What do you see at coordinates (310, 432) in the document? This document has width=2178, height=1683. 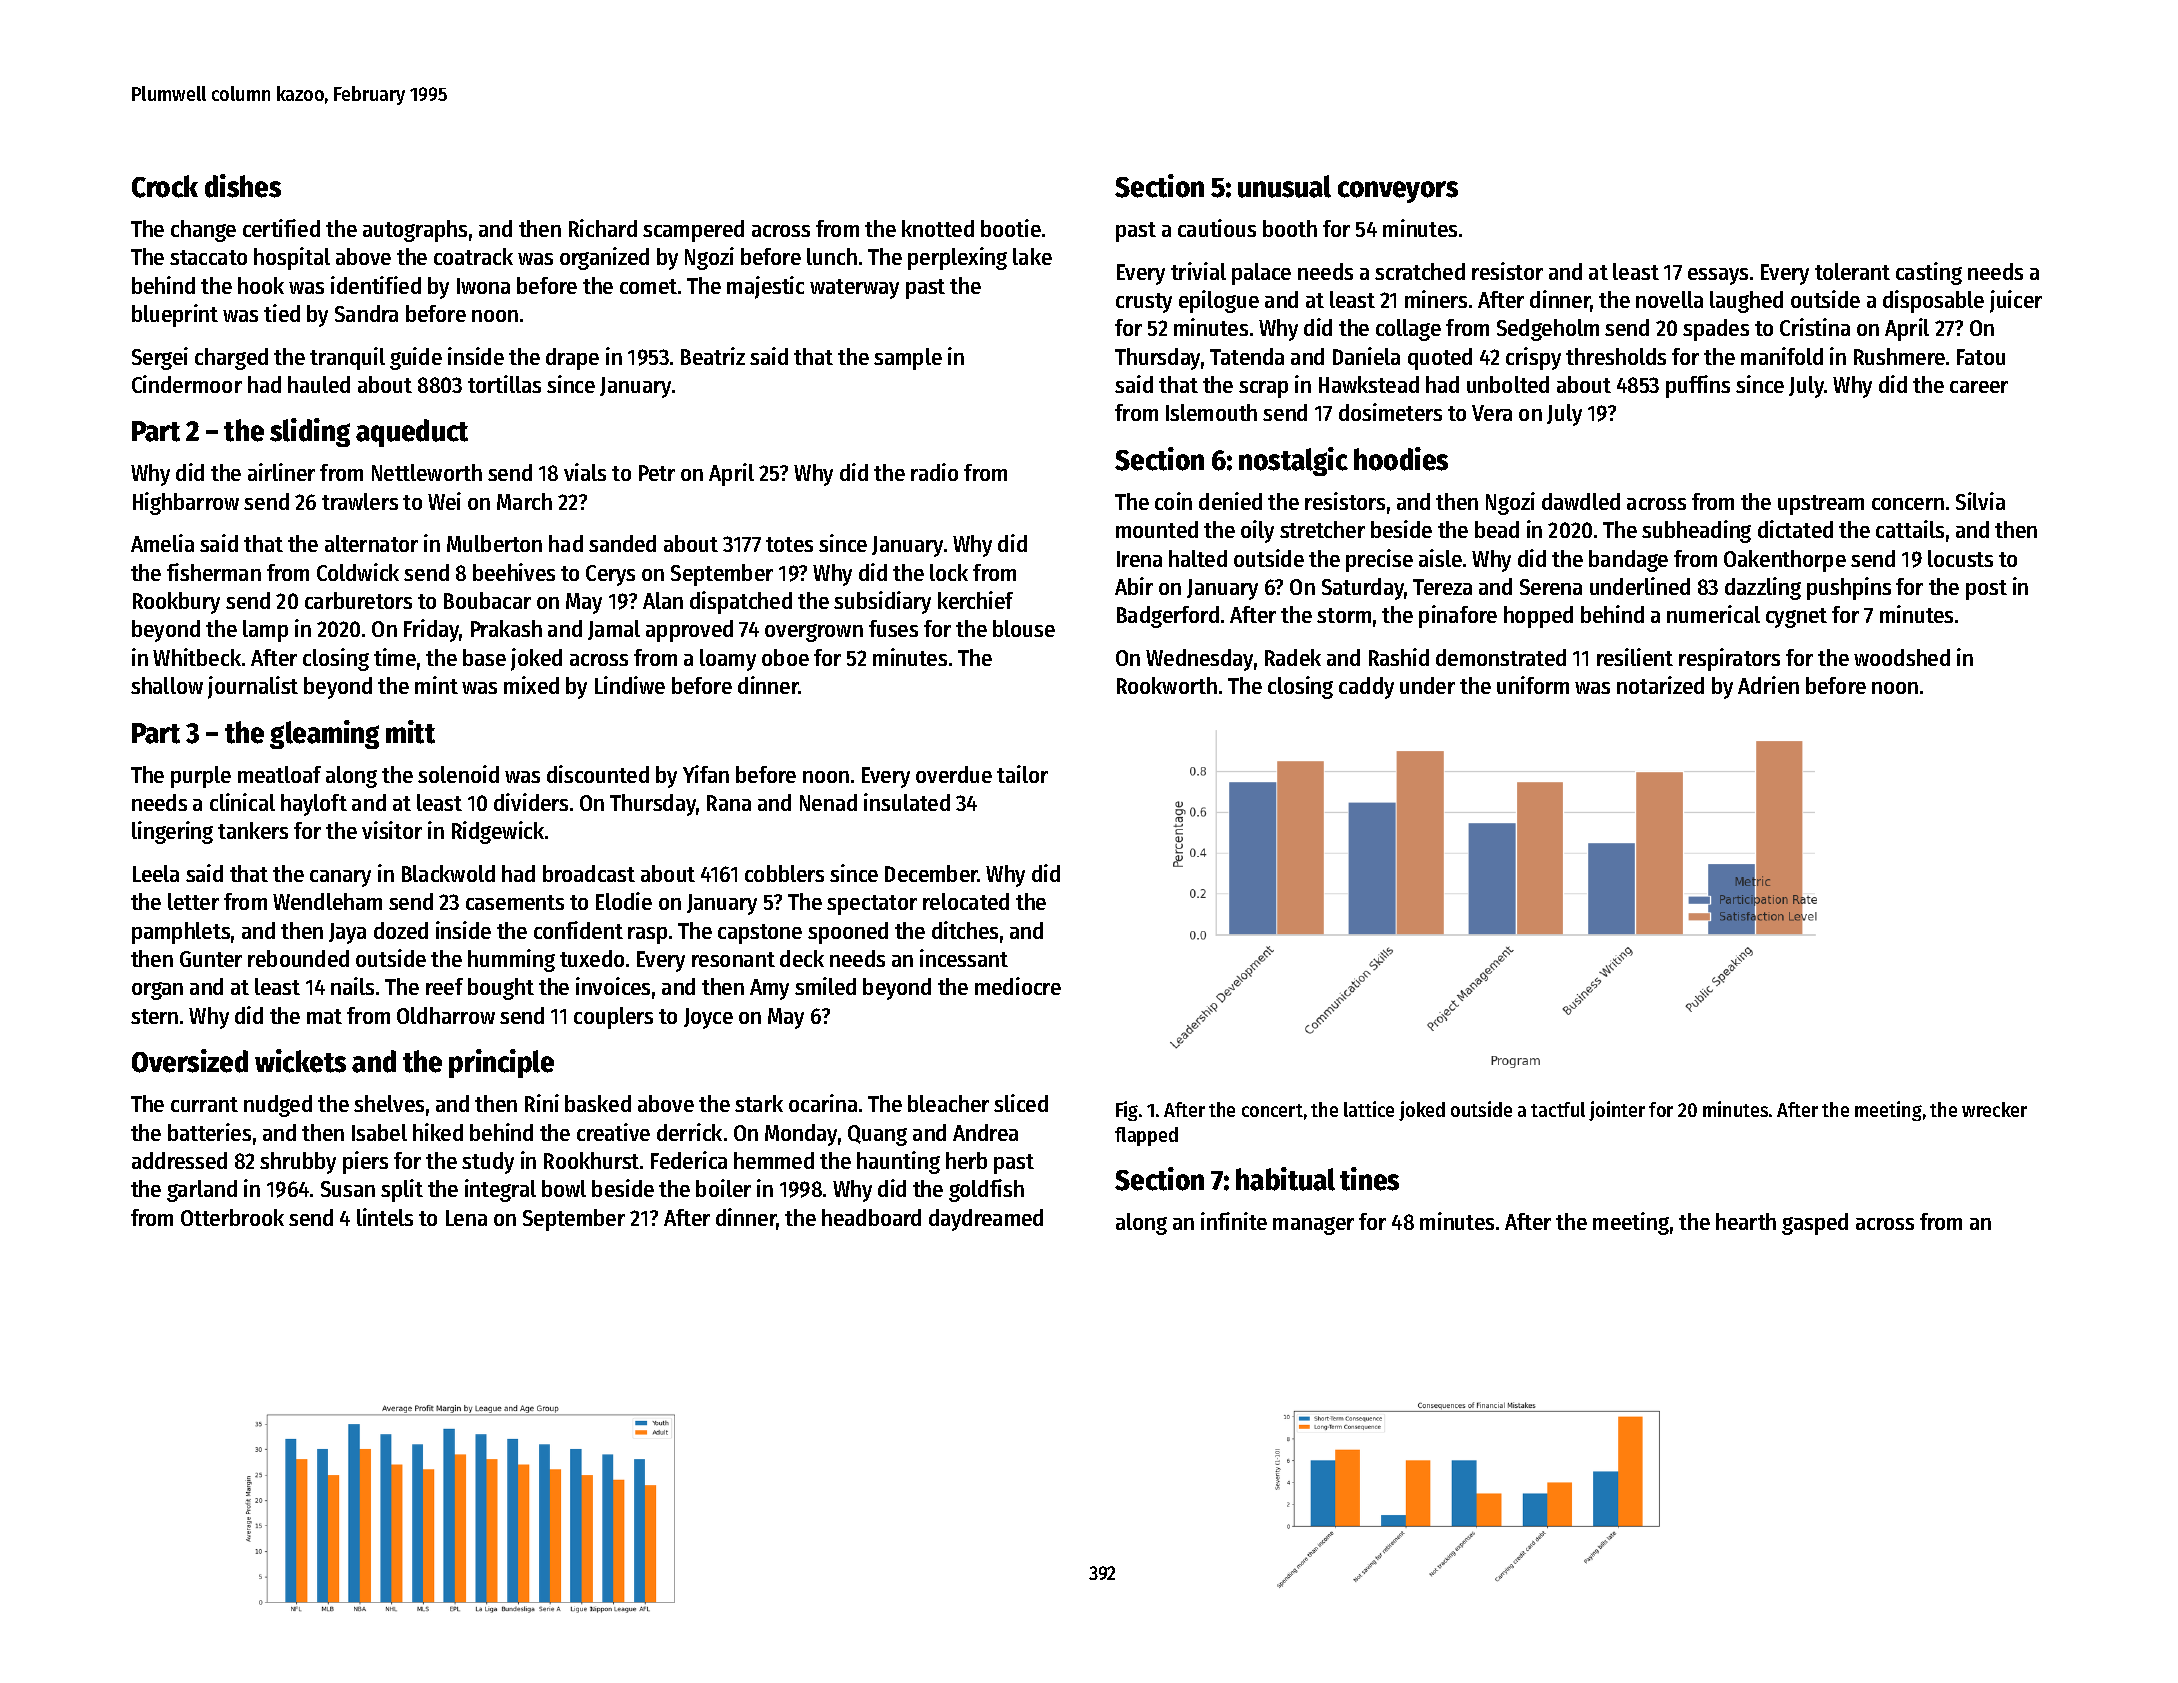 I see `sliding` at bounding box center [310, 432].
